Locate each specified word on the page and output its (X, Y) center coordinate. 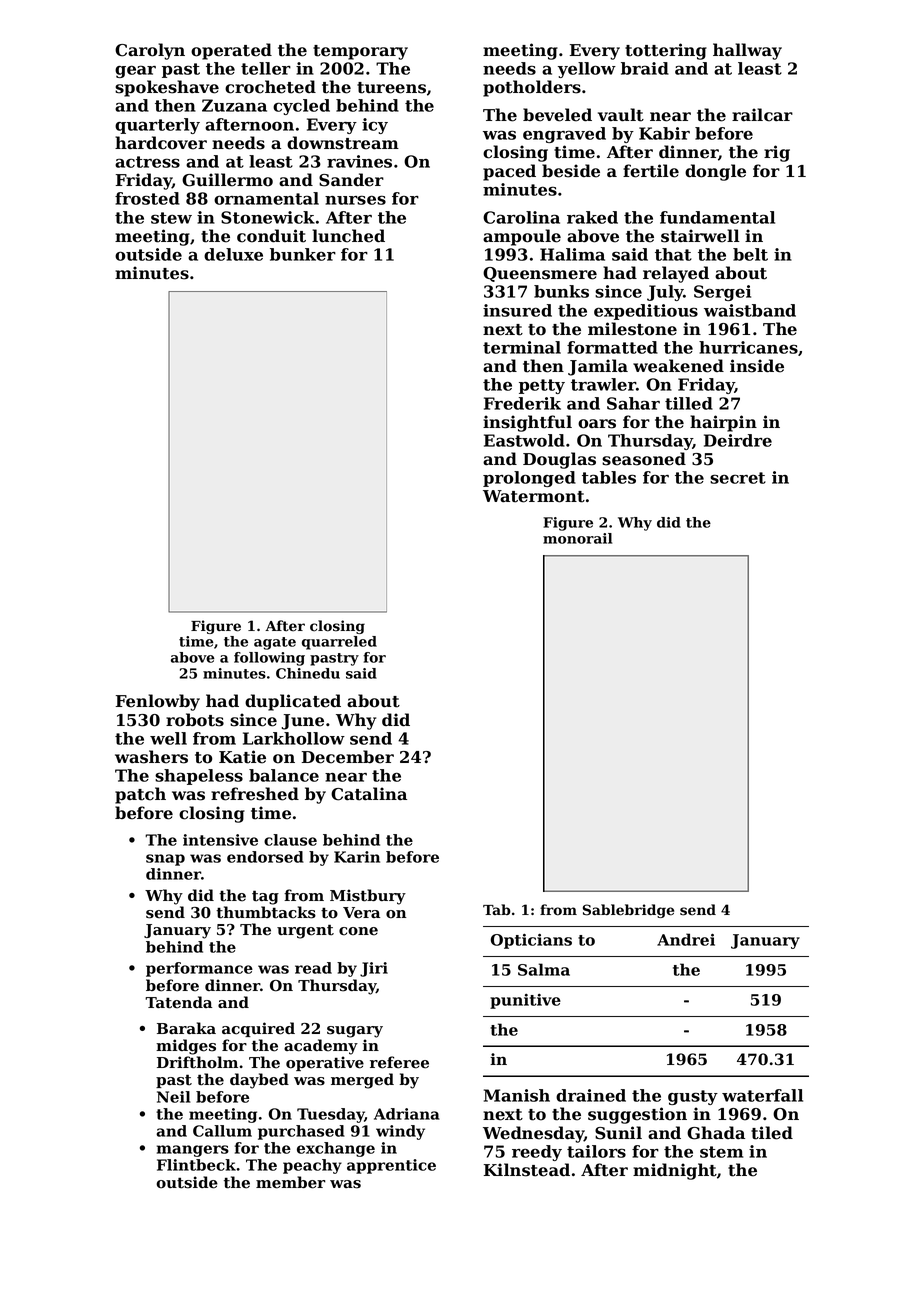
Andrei (686, 939)
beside (571, 171)
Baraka (186, 1028)
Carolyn (150, 51)
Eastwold (524, 440)
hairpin (723, 423)
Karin (357, 857)
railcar (762, 115)
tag (265, 897)
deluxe (233, 254)
